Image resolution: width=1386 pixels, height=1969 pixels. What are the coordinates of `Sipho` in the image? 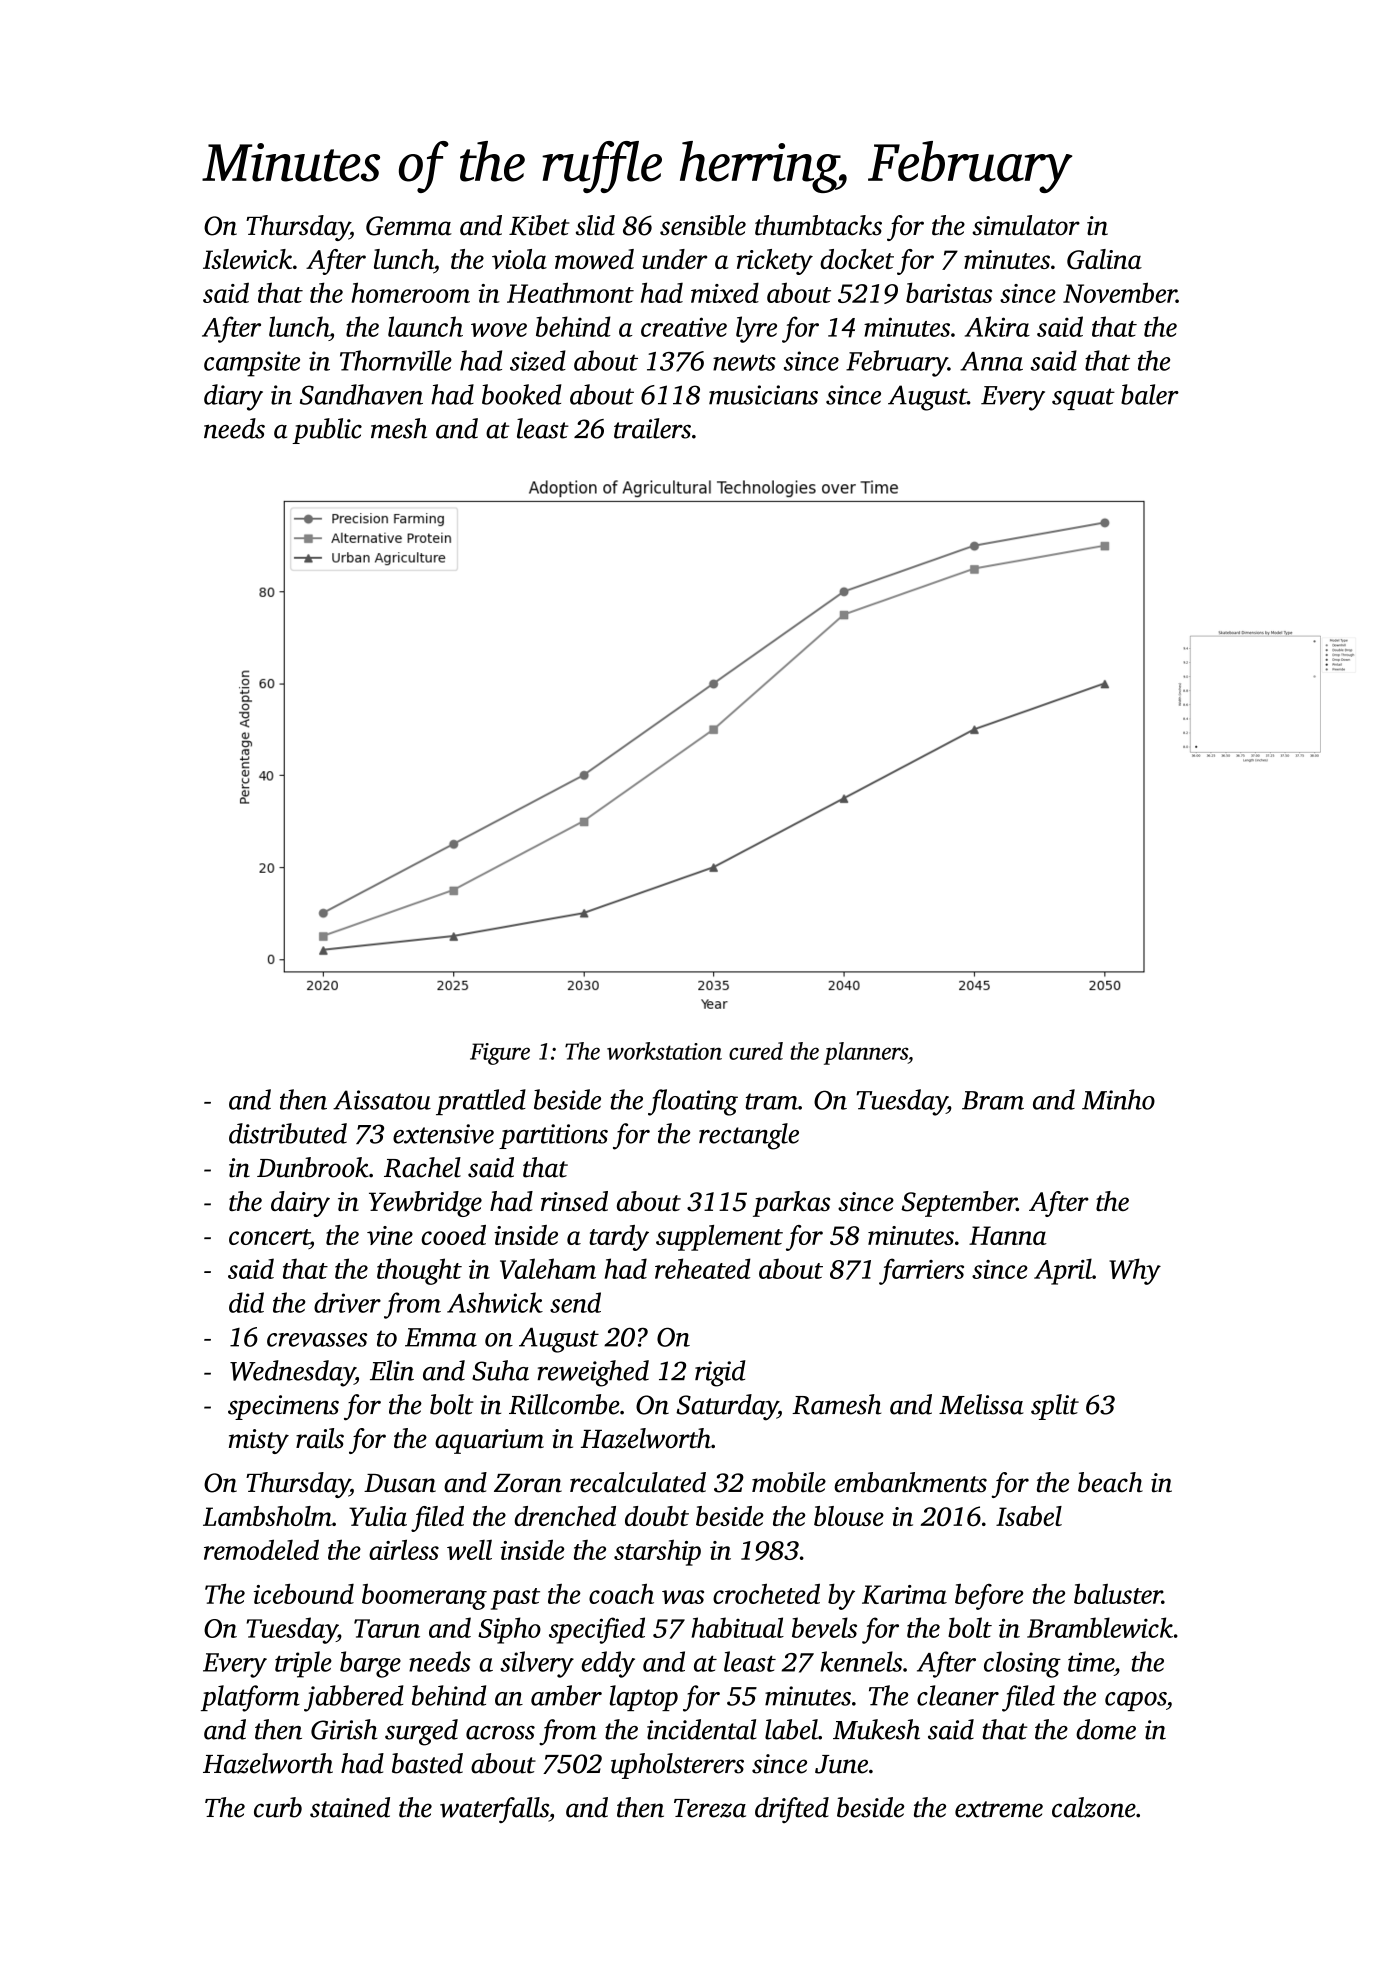 It's located at (509, 1630).
